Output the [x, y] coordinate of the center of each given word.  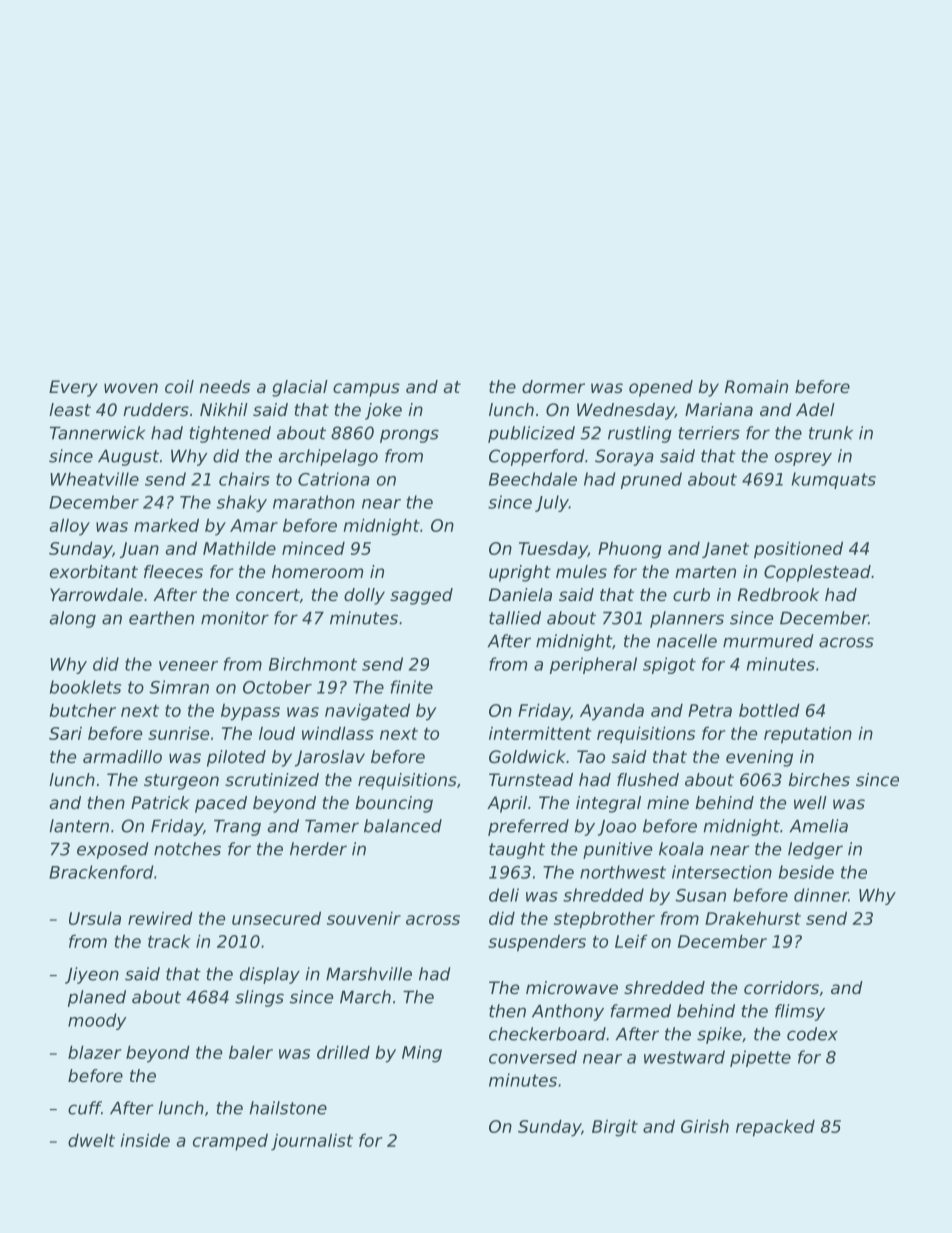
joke [383, 411]
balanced [403, 826]
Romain [756, 386]
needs [224, 386]
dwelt [91, 1140]
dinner [821, 895]
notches [187, 849]
